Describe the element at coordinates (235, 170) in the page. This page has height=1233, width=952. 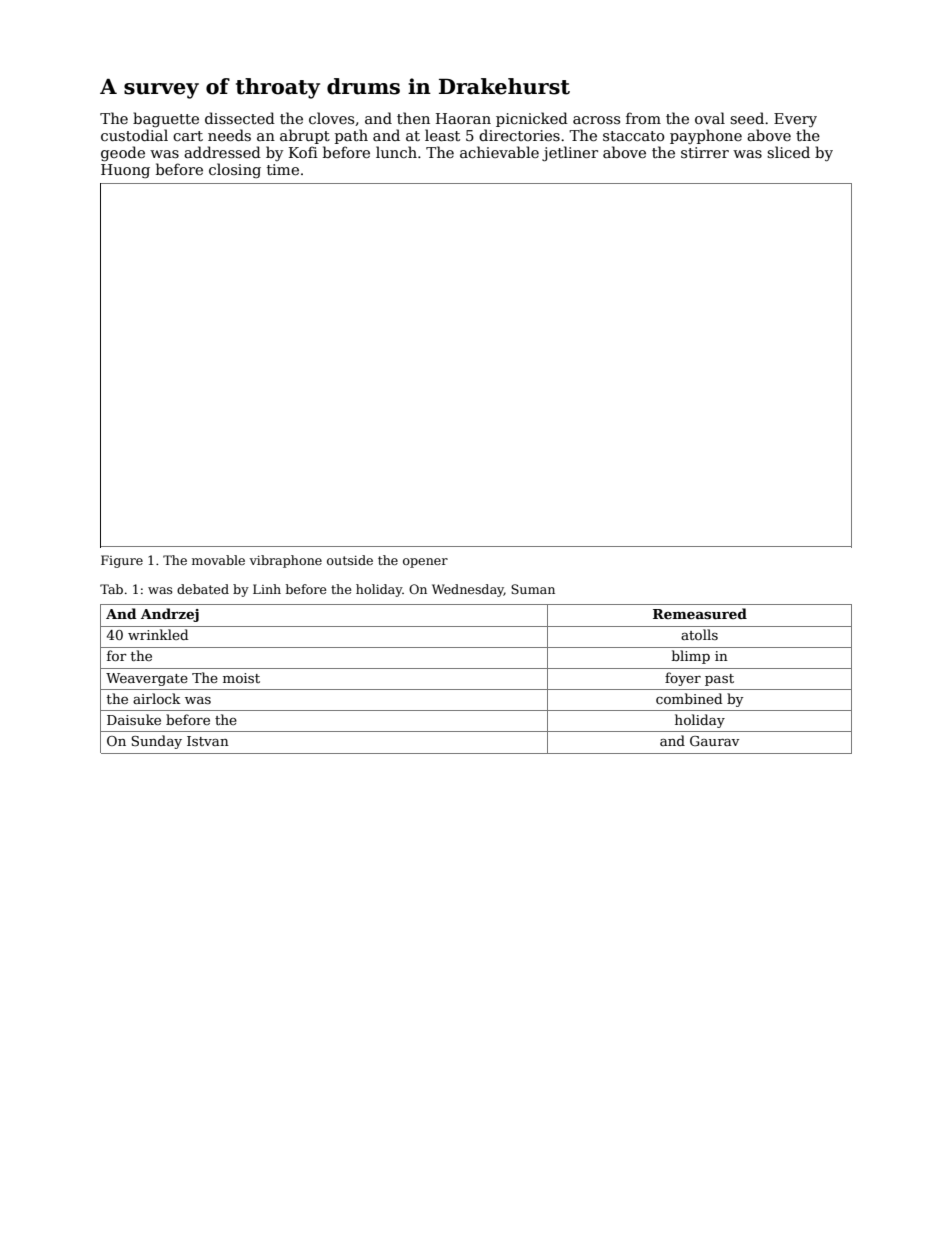
I see `closing` at that location.
